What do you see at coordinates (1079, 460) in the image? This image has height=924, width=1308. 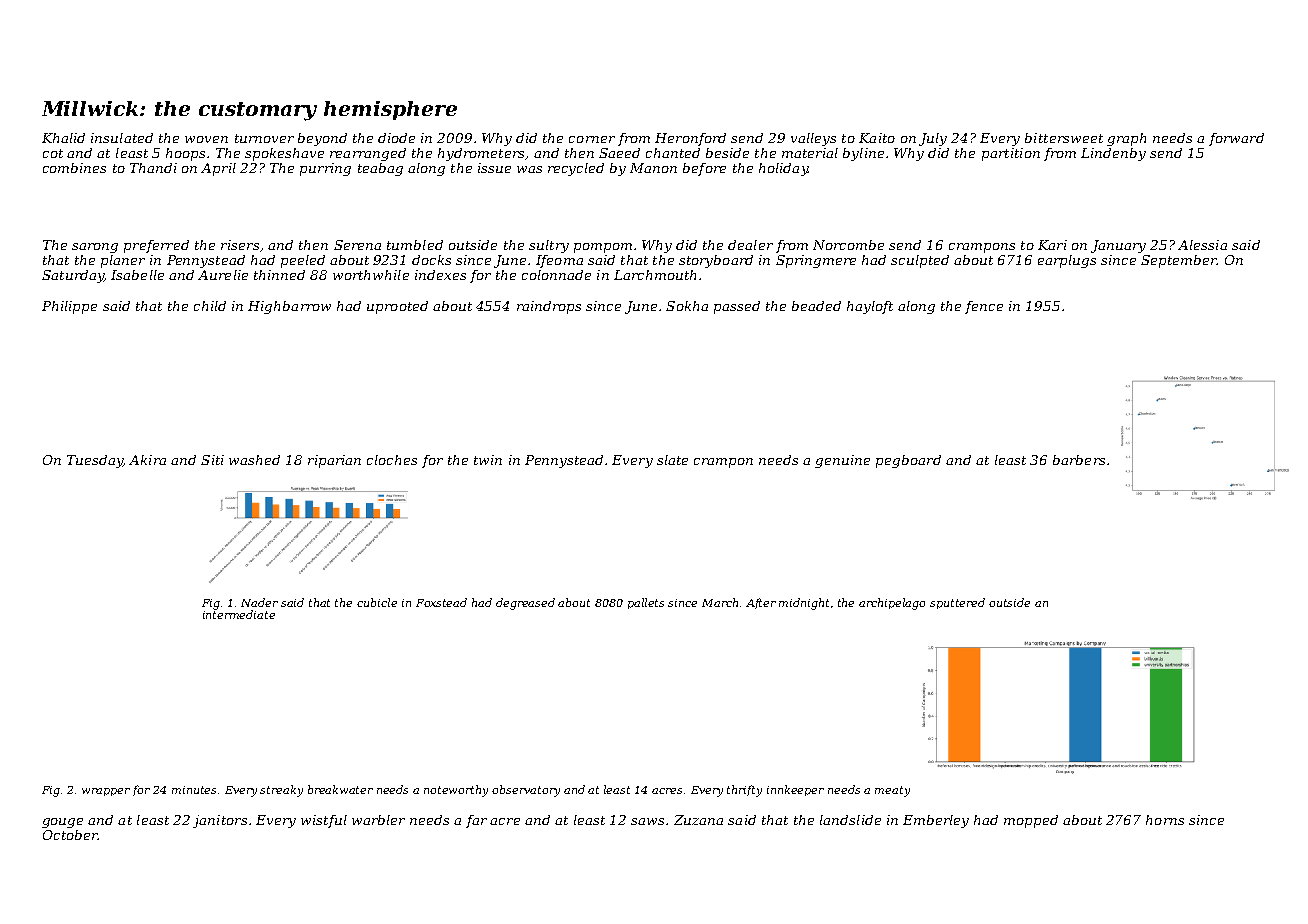 I see `barbers` at bounding box center [1079, 460].
